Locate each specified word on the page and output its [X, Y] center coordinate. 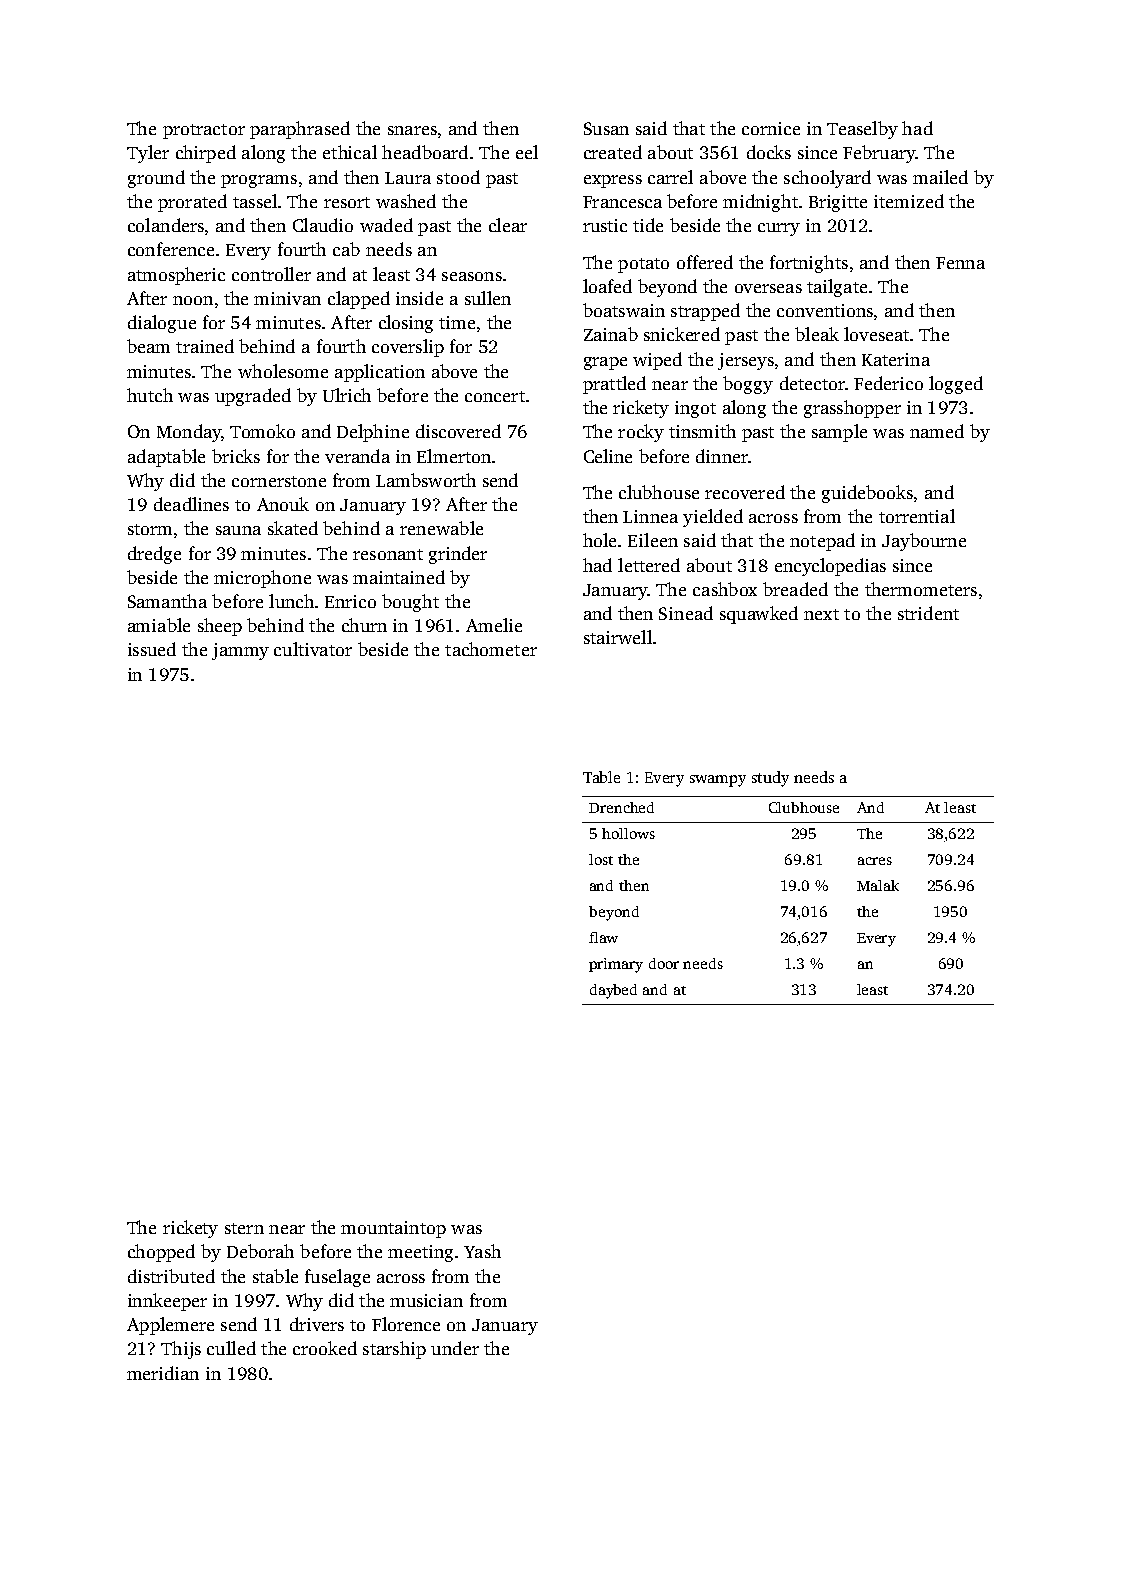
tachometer [491, 649]
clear [508, 225]
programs [259, 181]
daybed [613, 991]
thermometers [921, 589]
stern [244, 1228]
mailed [940, 177]
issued [152, 649]
